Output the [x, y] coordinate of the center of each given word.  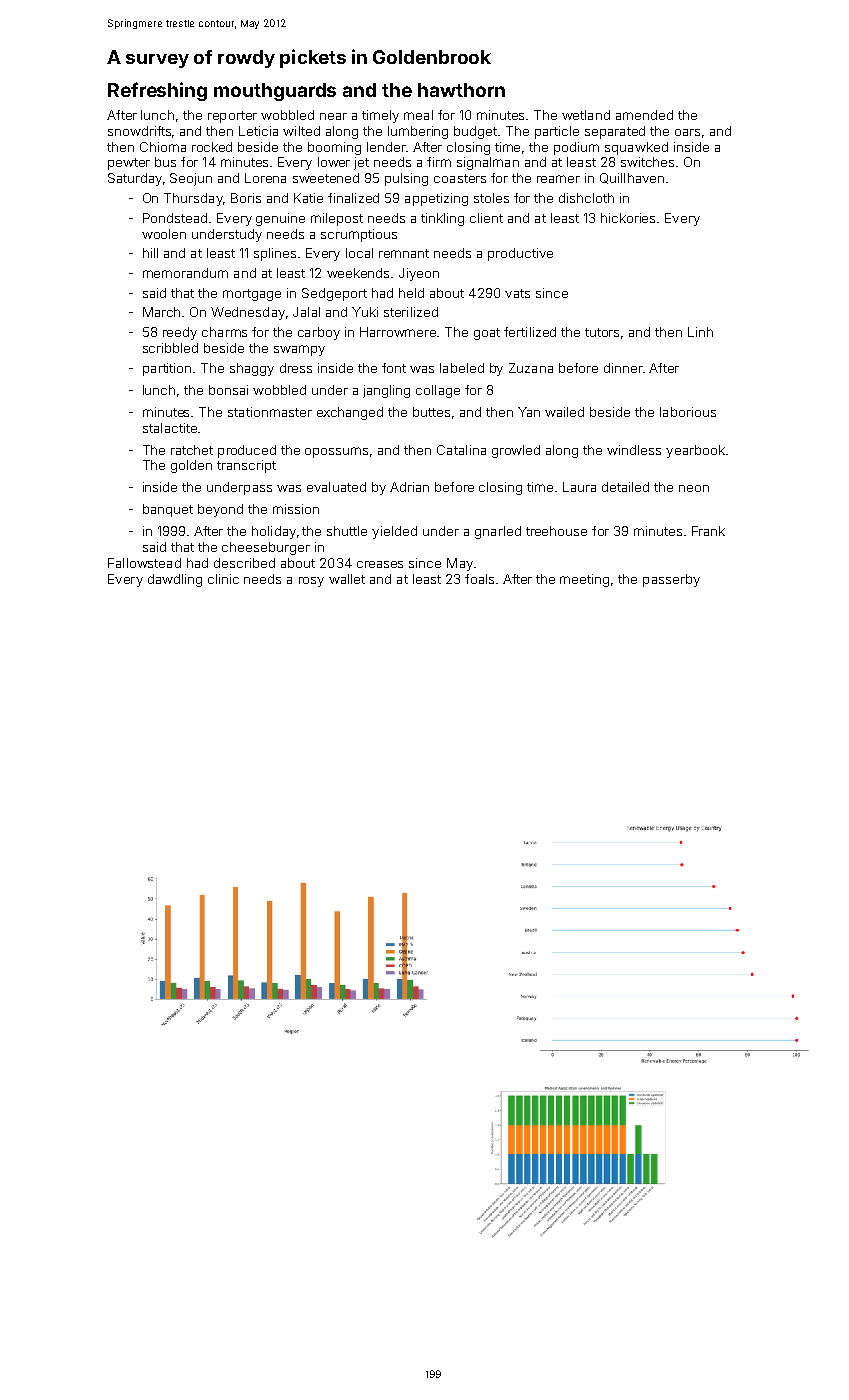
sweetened [326, 178]
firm [439, 162]
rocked [212, 147]
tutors [602, 332]
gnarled [498, 532]
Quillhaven [632, 178]
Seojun [191, 179]
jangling [386, 391]
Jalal [306, 312]
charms [224, 332]
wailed [564, 412]
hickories [628, 218]
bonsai [228, 390]
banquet [168, 510]
